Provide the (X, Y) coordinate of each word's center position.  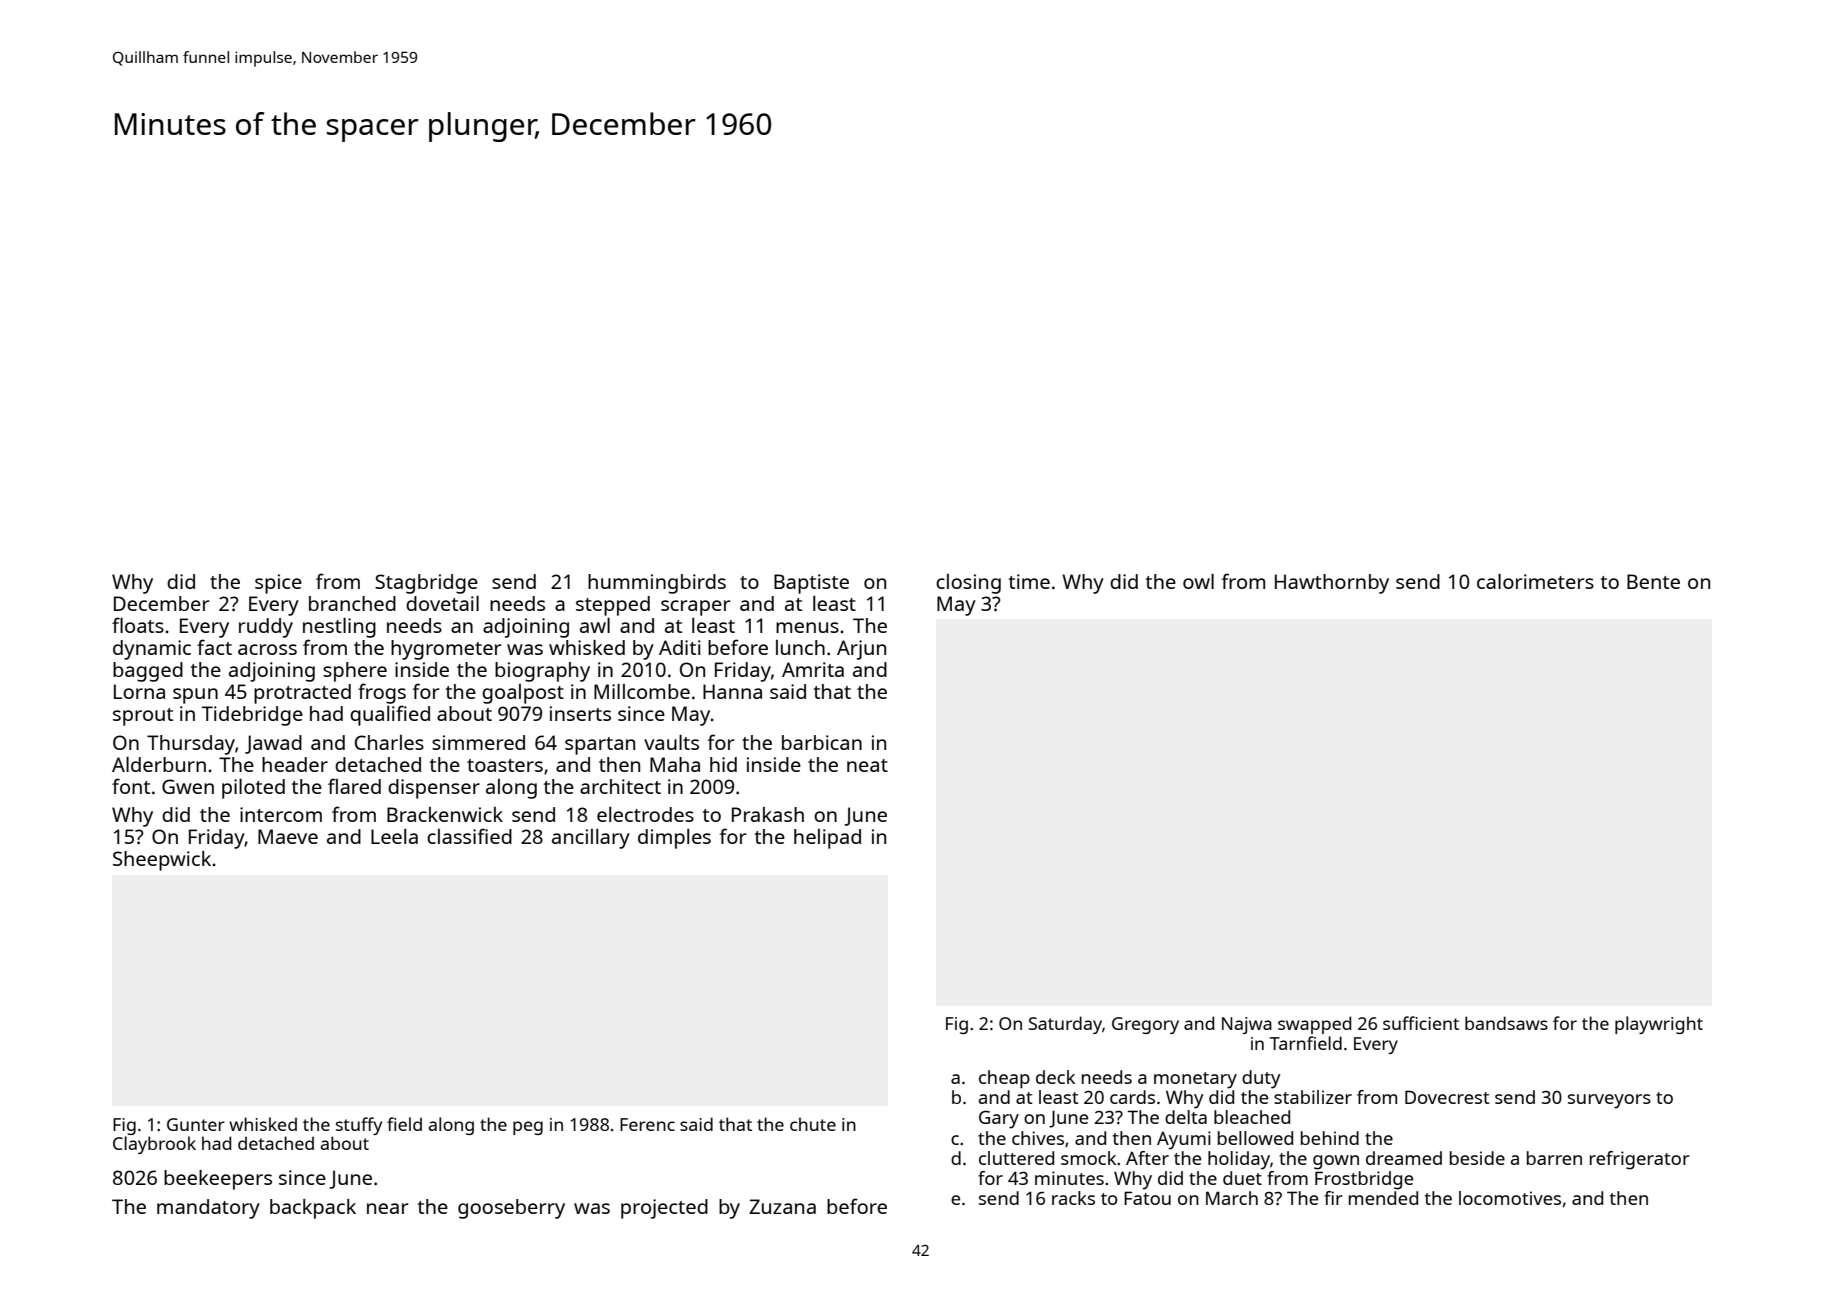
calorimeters (1535, 581)
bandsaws (1506, 1023)
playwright (1659, 1025)
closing (968, 584)
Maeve (288, 836)
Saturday (1065, 1025)
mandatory (208, 1209)
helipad (827, 839)
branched (352, 603)
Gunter (196, 1124)
